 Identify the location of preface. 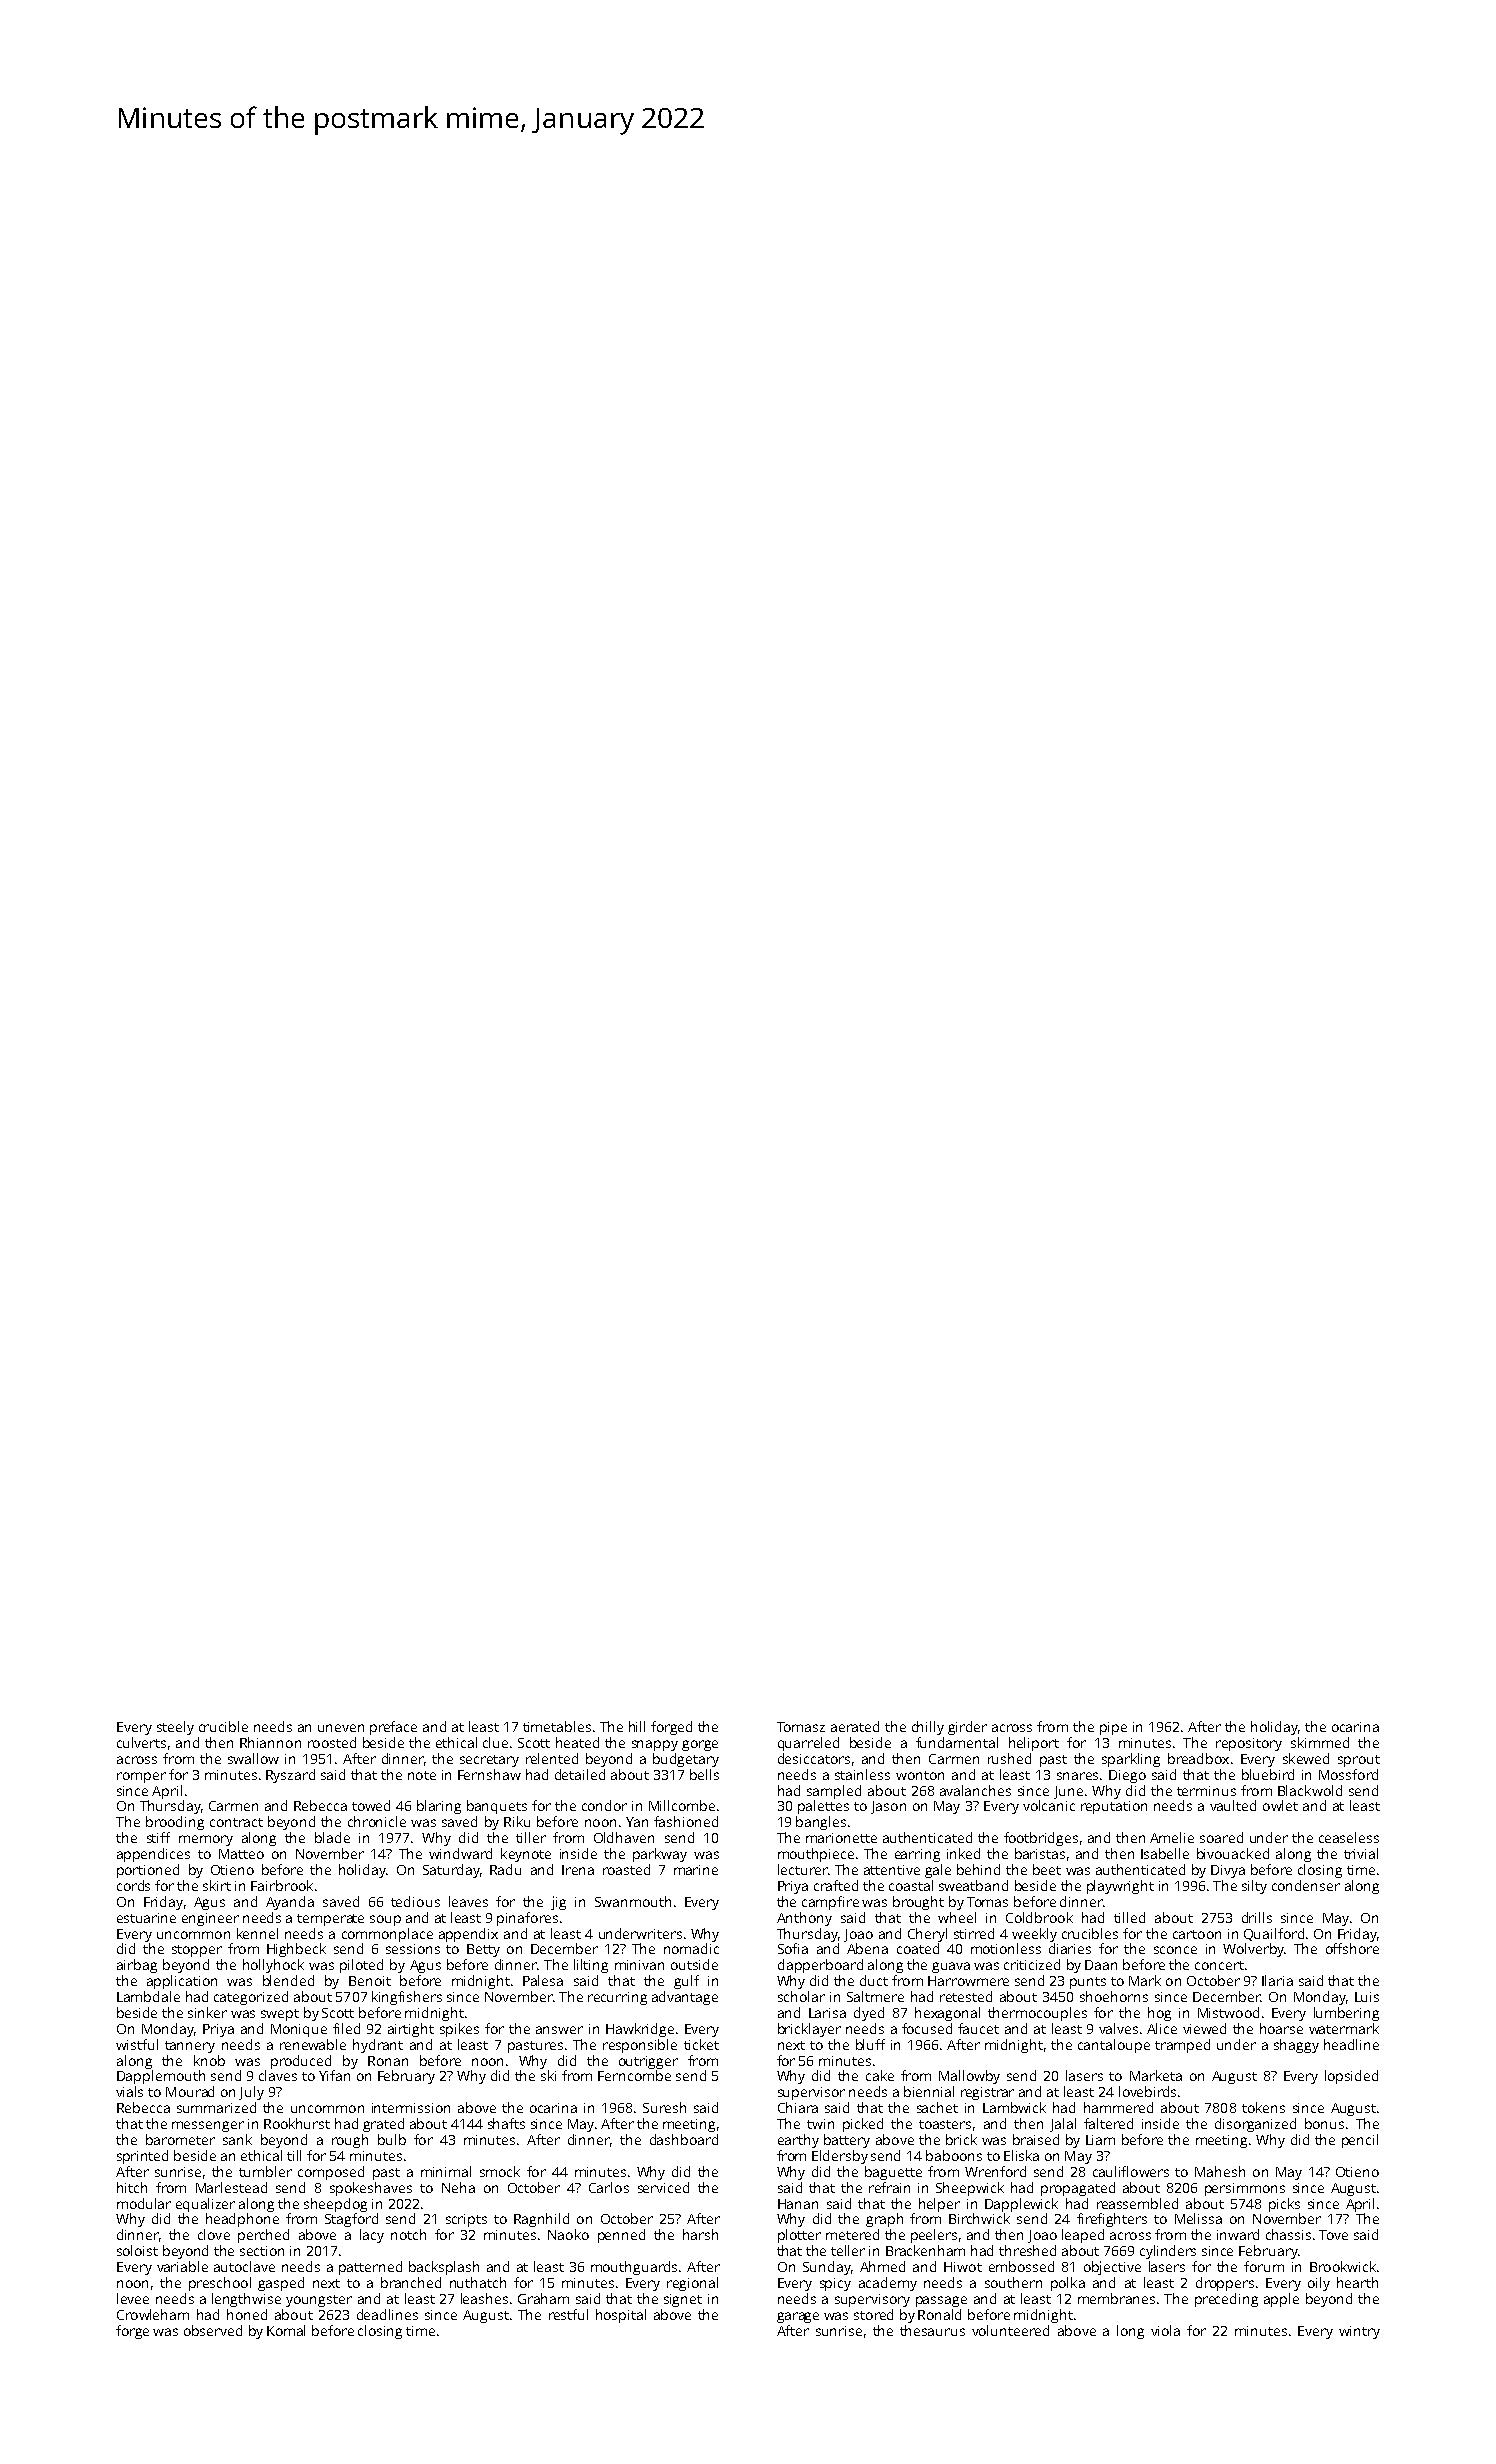
(393, 1728).
